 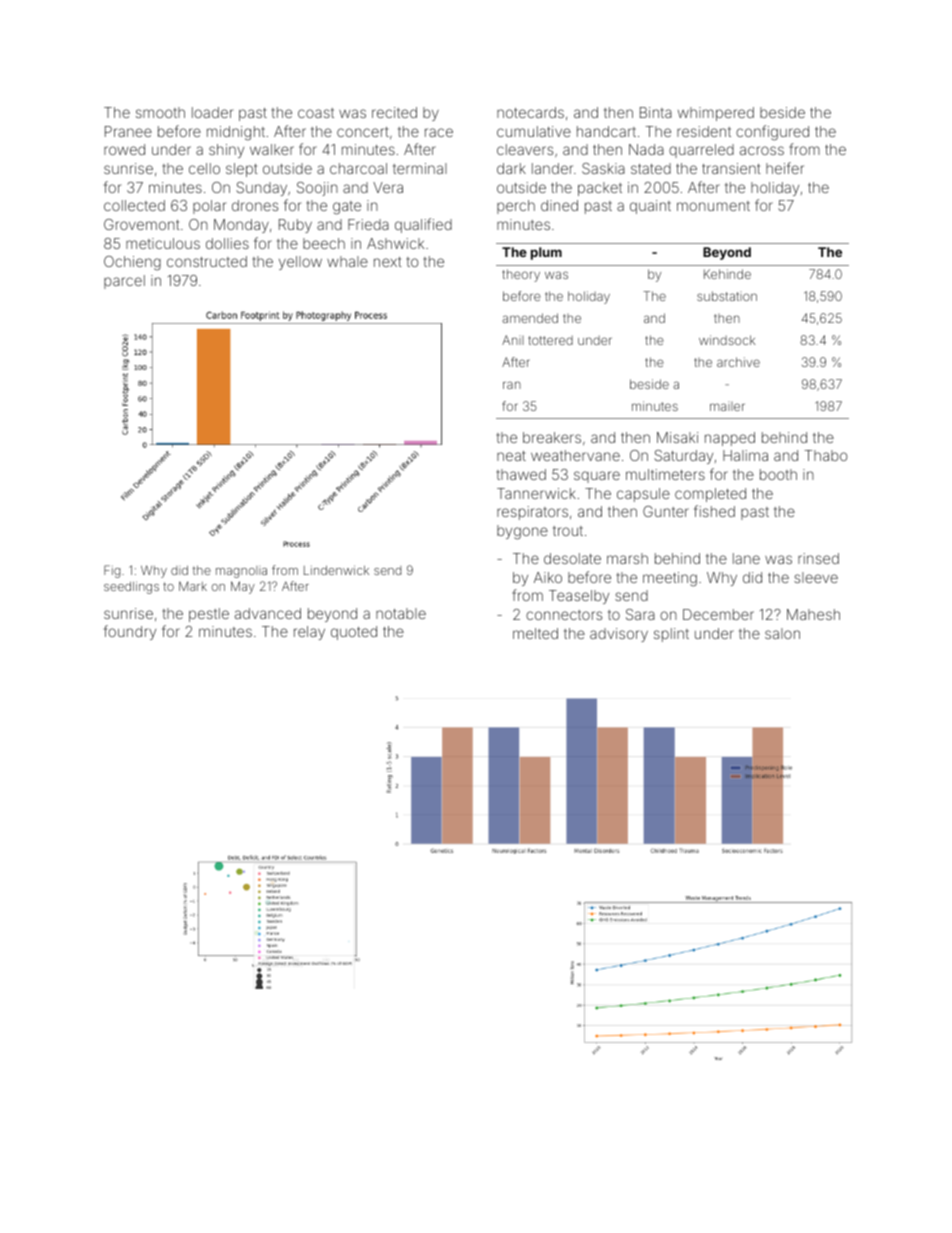 I want to click on loader, so click(x=212, y=112).
